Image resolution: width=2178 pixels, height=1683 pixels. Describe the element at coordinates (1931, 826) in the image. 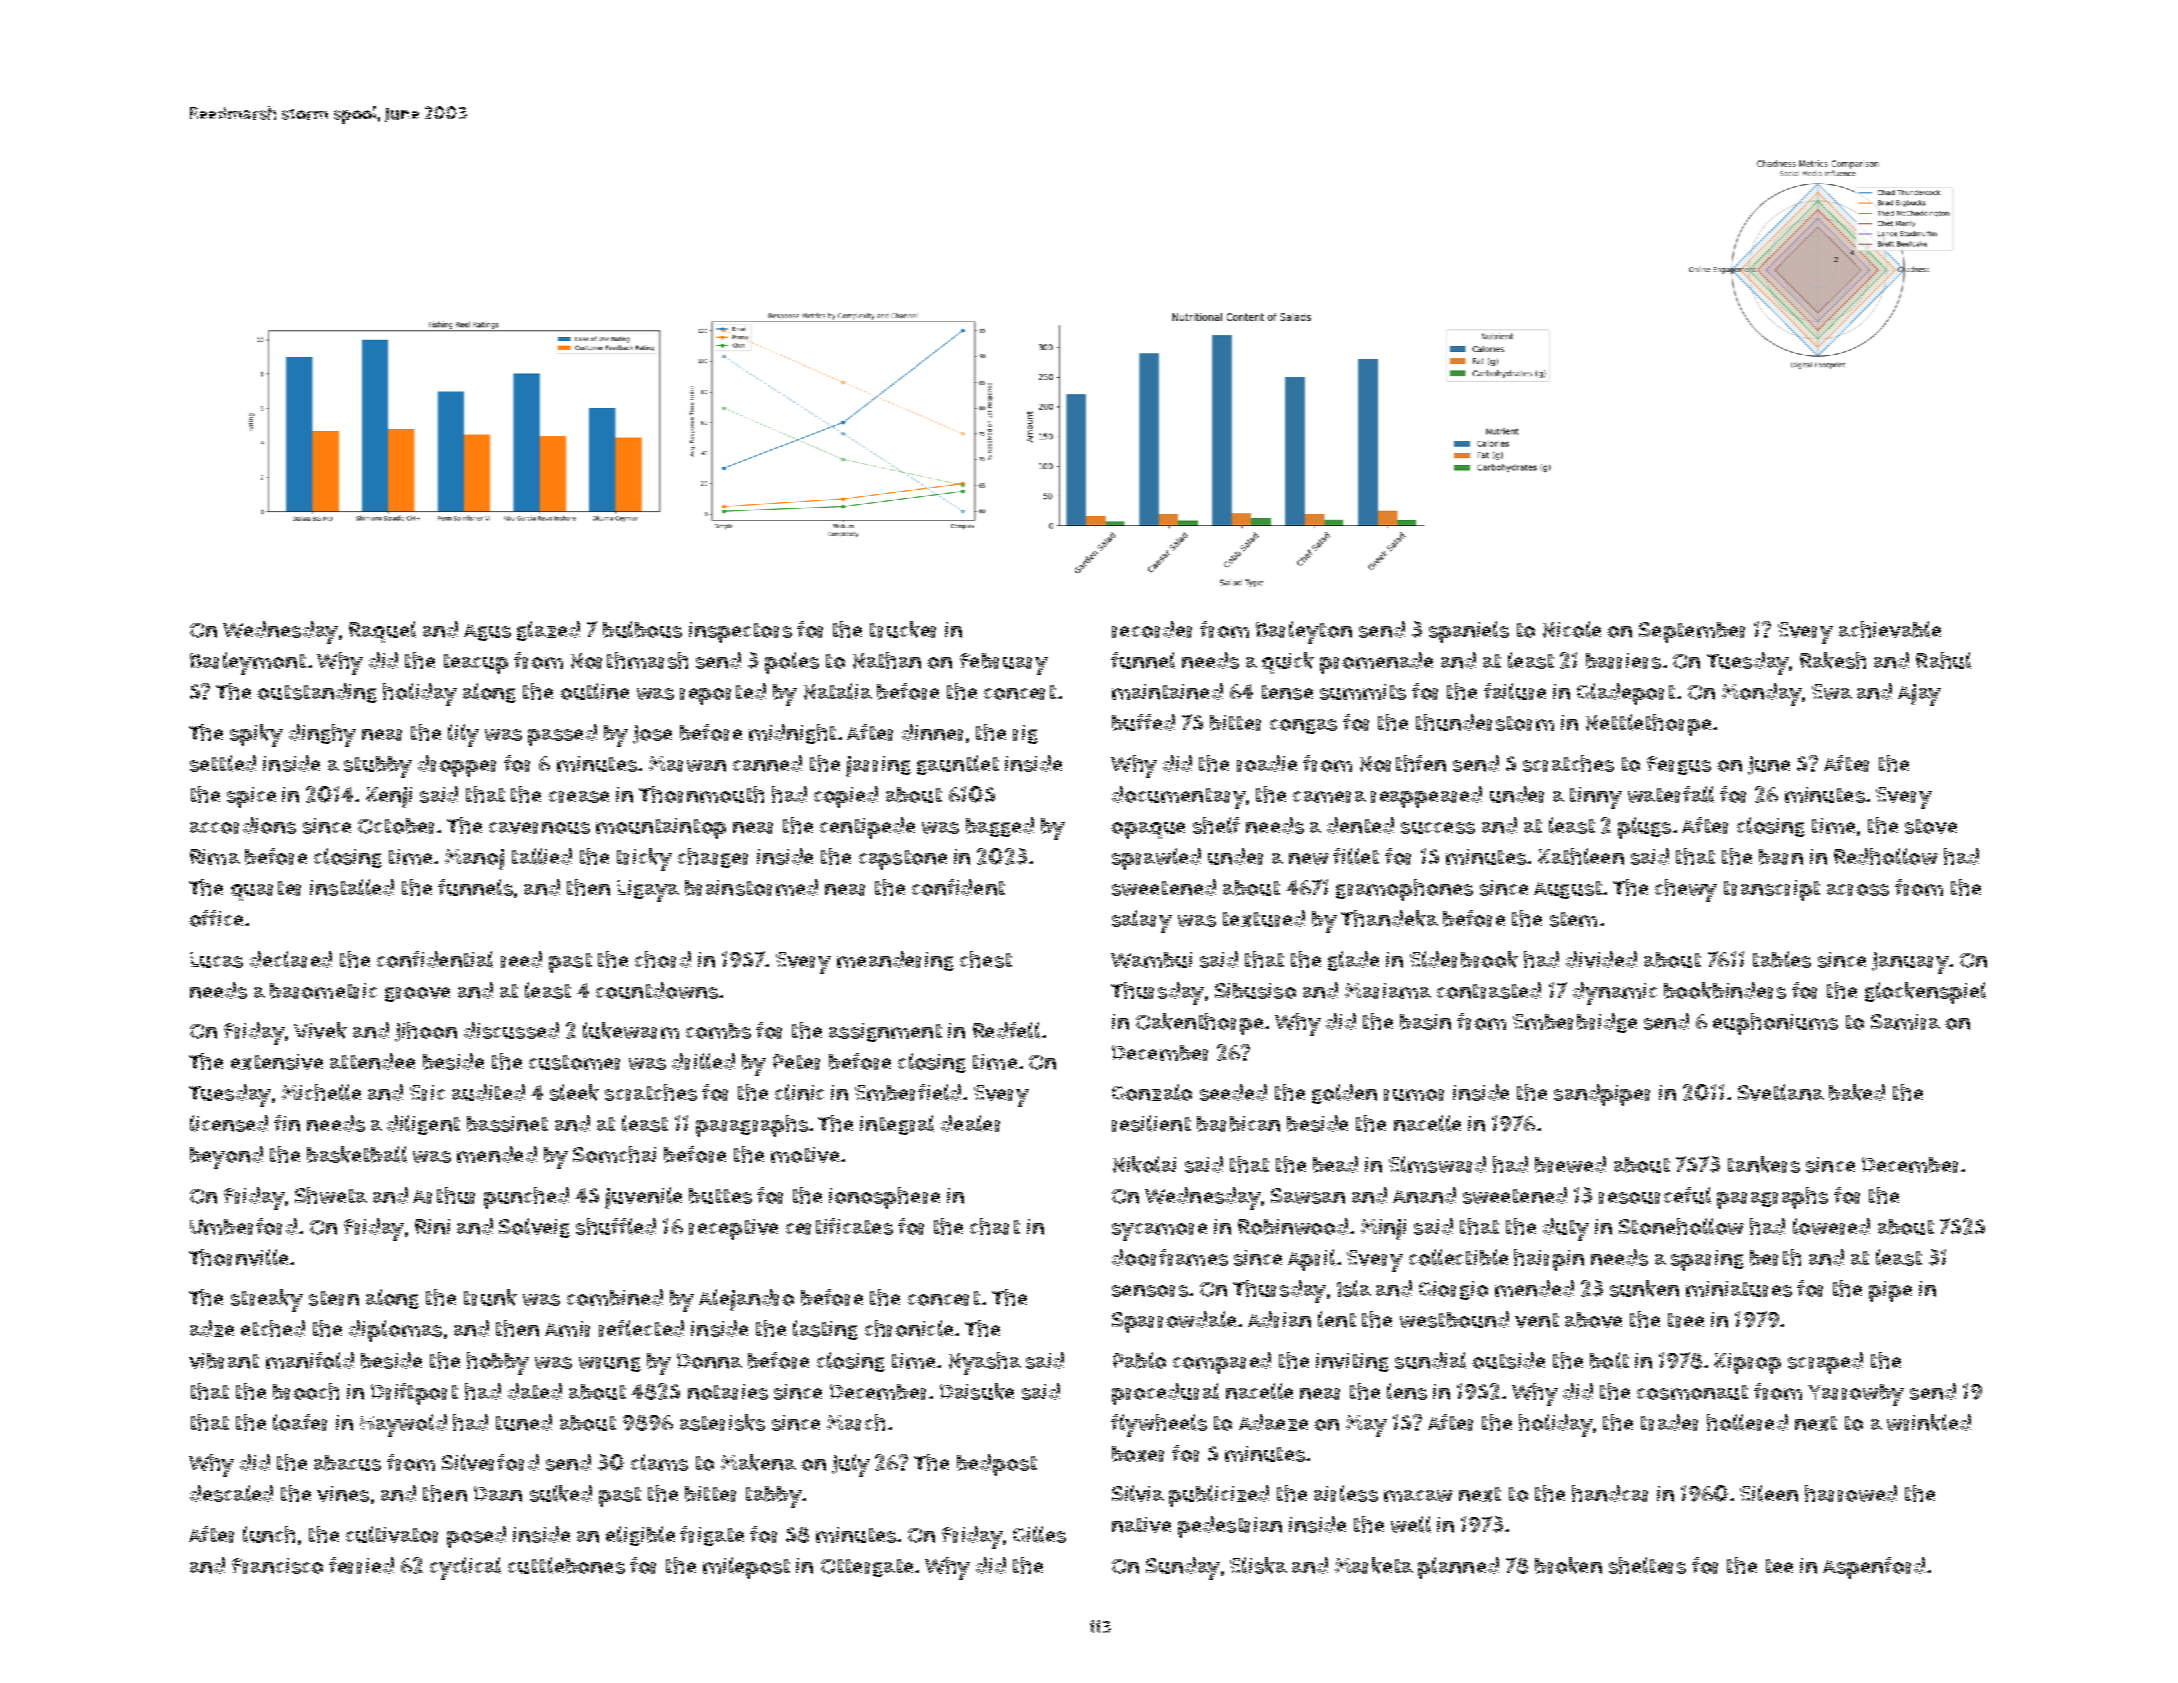

I see `stove` at that location.
